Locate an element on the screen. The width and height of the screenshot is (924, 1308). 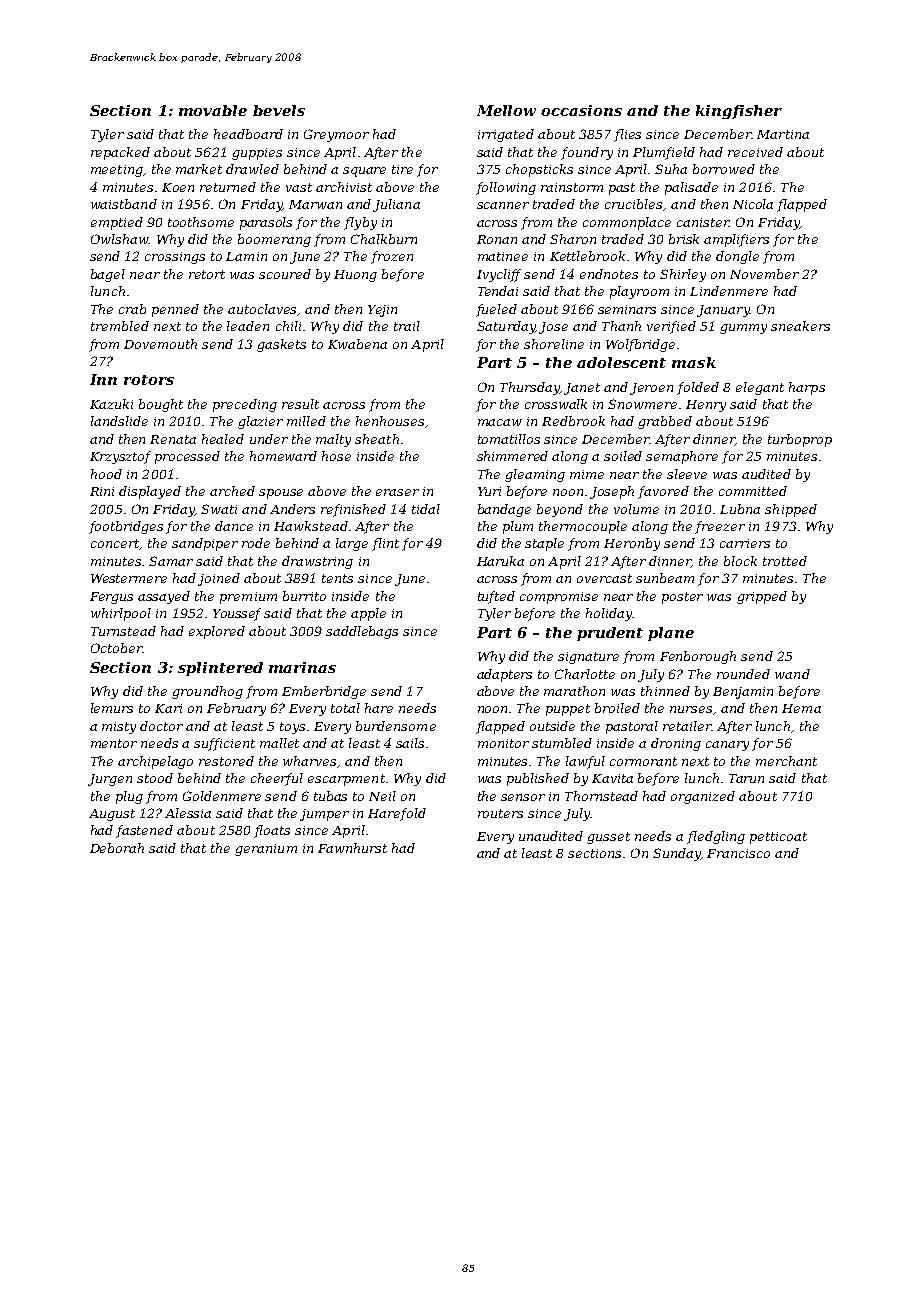
occasions is located at coordinates (581, 110).
